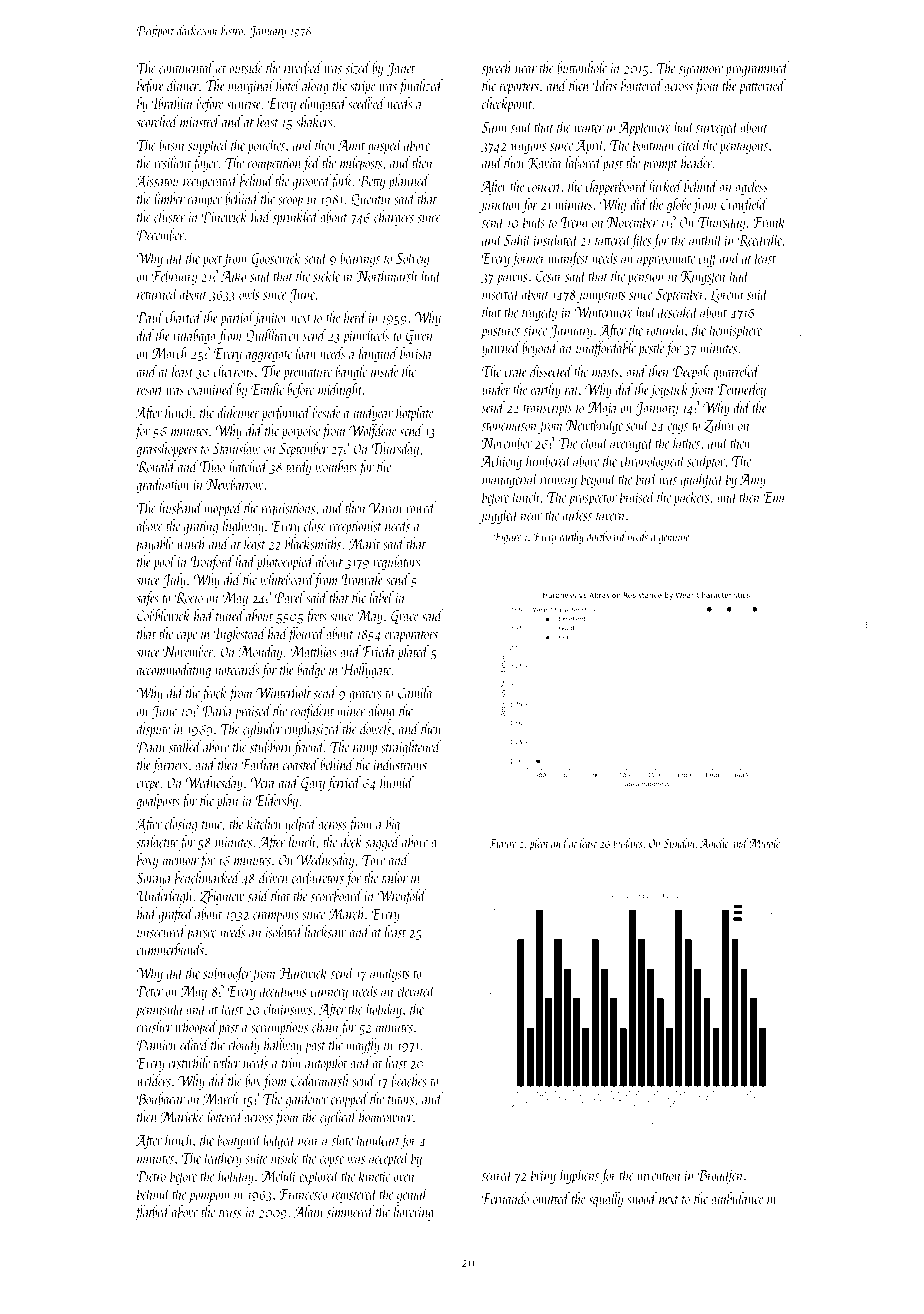 This document has width=924, height=1314. What do you see at coordinates (579, 1176) in the document?
I see `hyphens` at bounding box center [579, 1176].
